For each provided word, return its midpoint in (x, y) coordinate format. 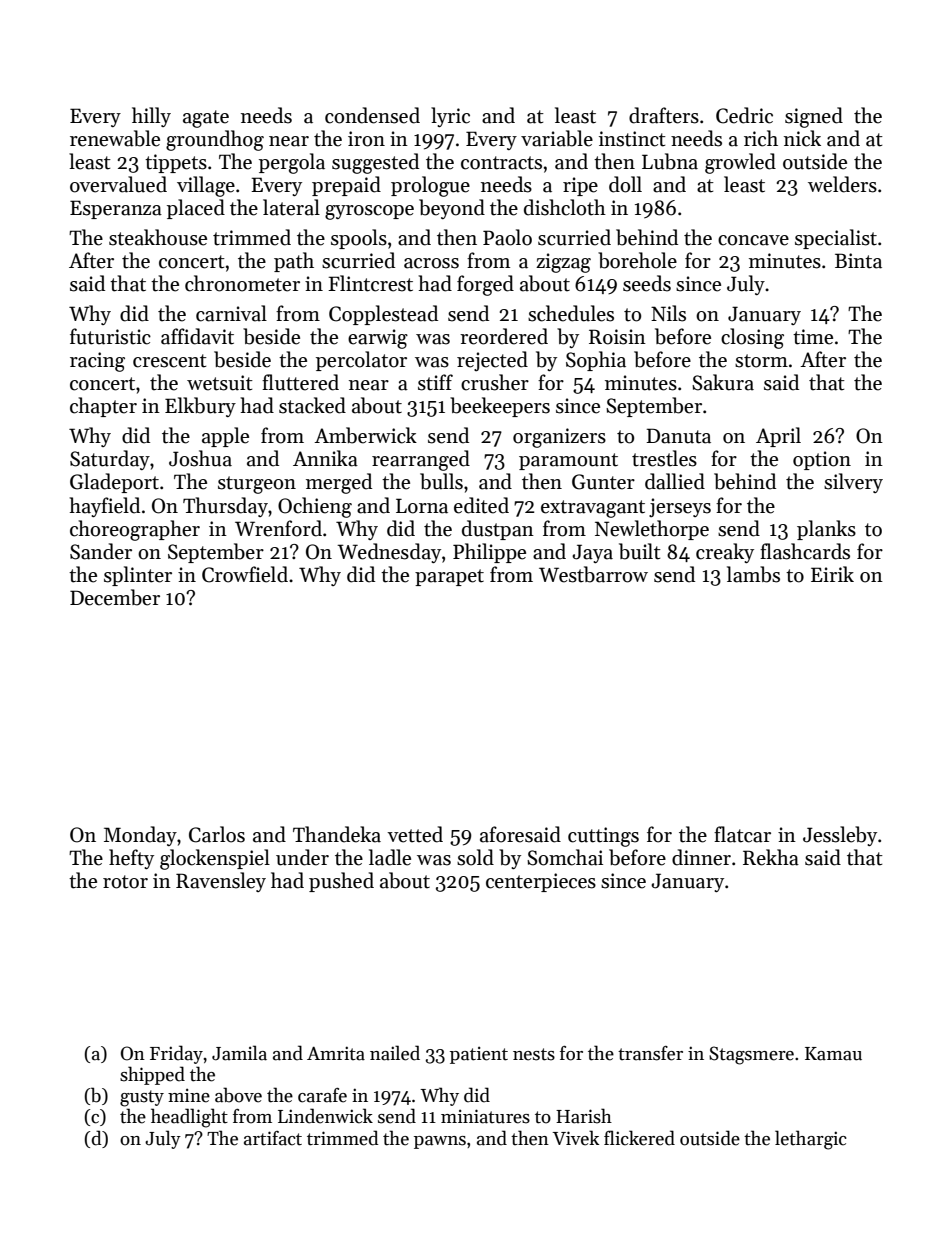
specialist (836, 239)
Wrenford (278, 528)
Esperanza (116, 209)
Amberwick (365, 435)
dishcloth (565, 207)
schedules (571, 313)
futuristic (110, 336)
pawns (440, 1142)
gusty (142, 1098)
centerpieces (541, 882)
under (302, 857)
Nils (668, 313)
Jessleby (840, 836)
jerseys (680, 507)
